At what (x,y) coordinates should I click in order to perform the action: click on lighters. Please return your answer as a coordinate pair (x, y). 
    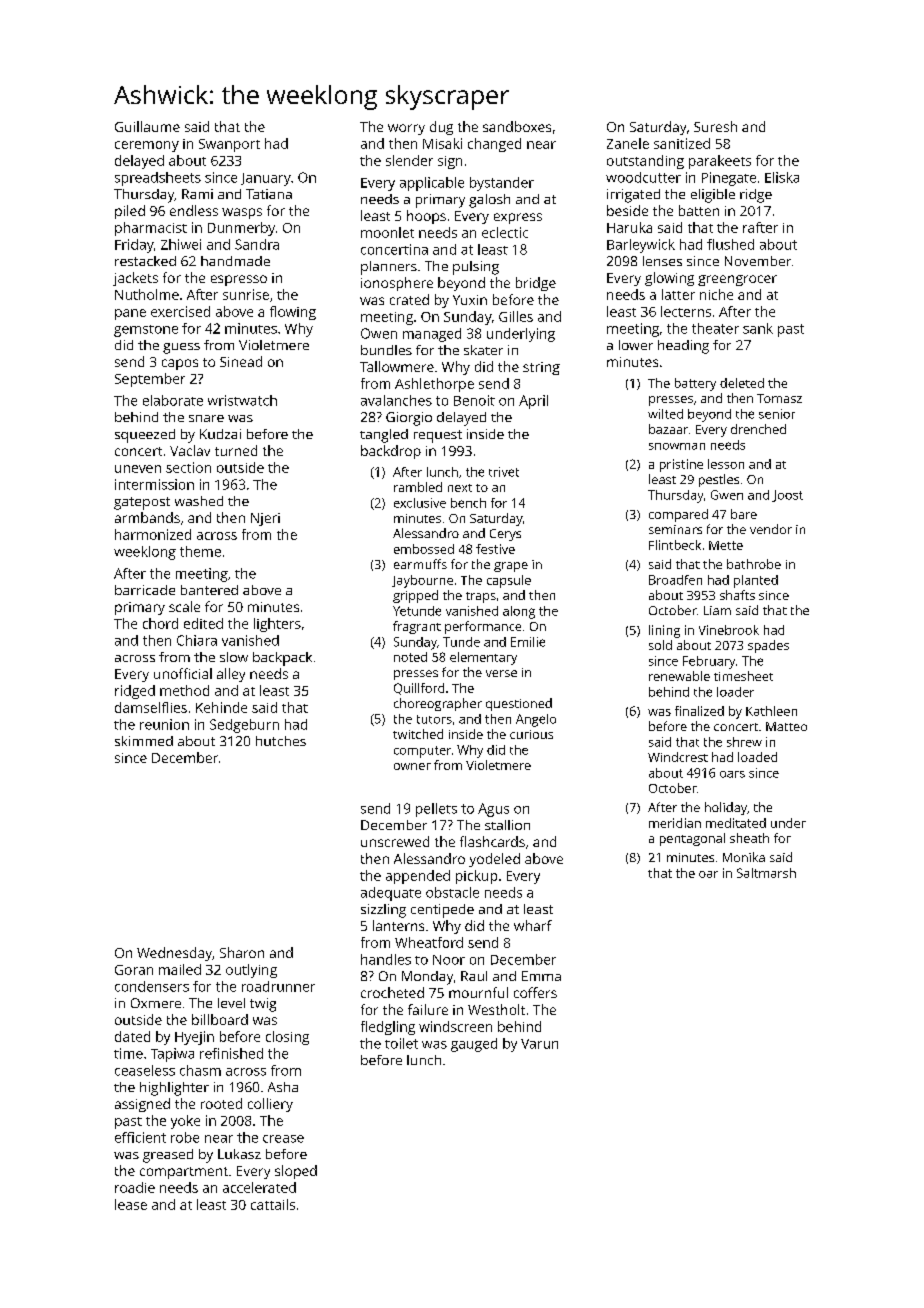
    Looking at the image, I should click on (277, 625).
